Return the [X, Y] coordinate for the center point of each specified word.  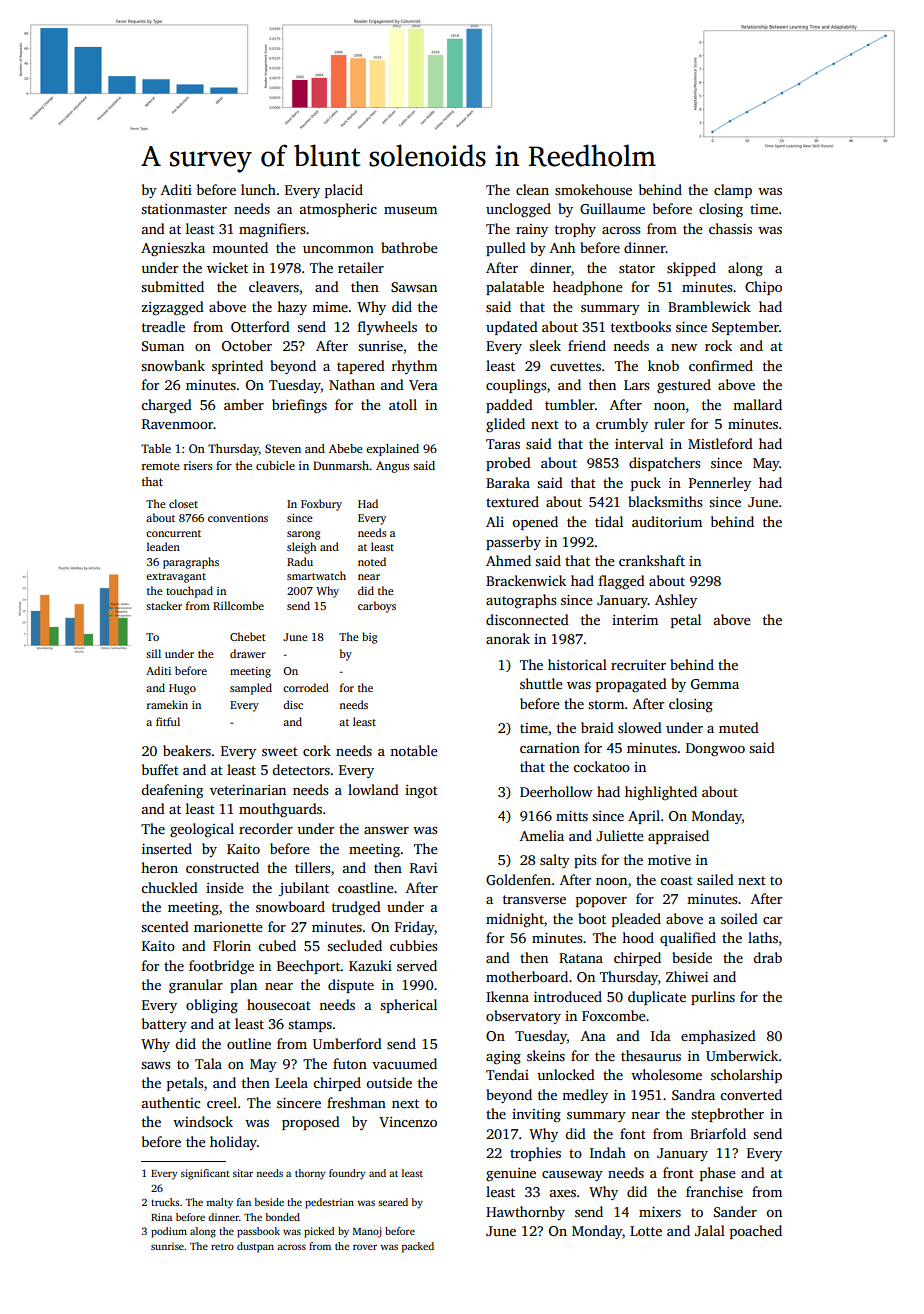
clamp [733, 191]
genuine [511, 1174]
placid [344, 191]
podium [169, 1232]
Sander [735, 1211]
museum [410, 210]
